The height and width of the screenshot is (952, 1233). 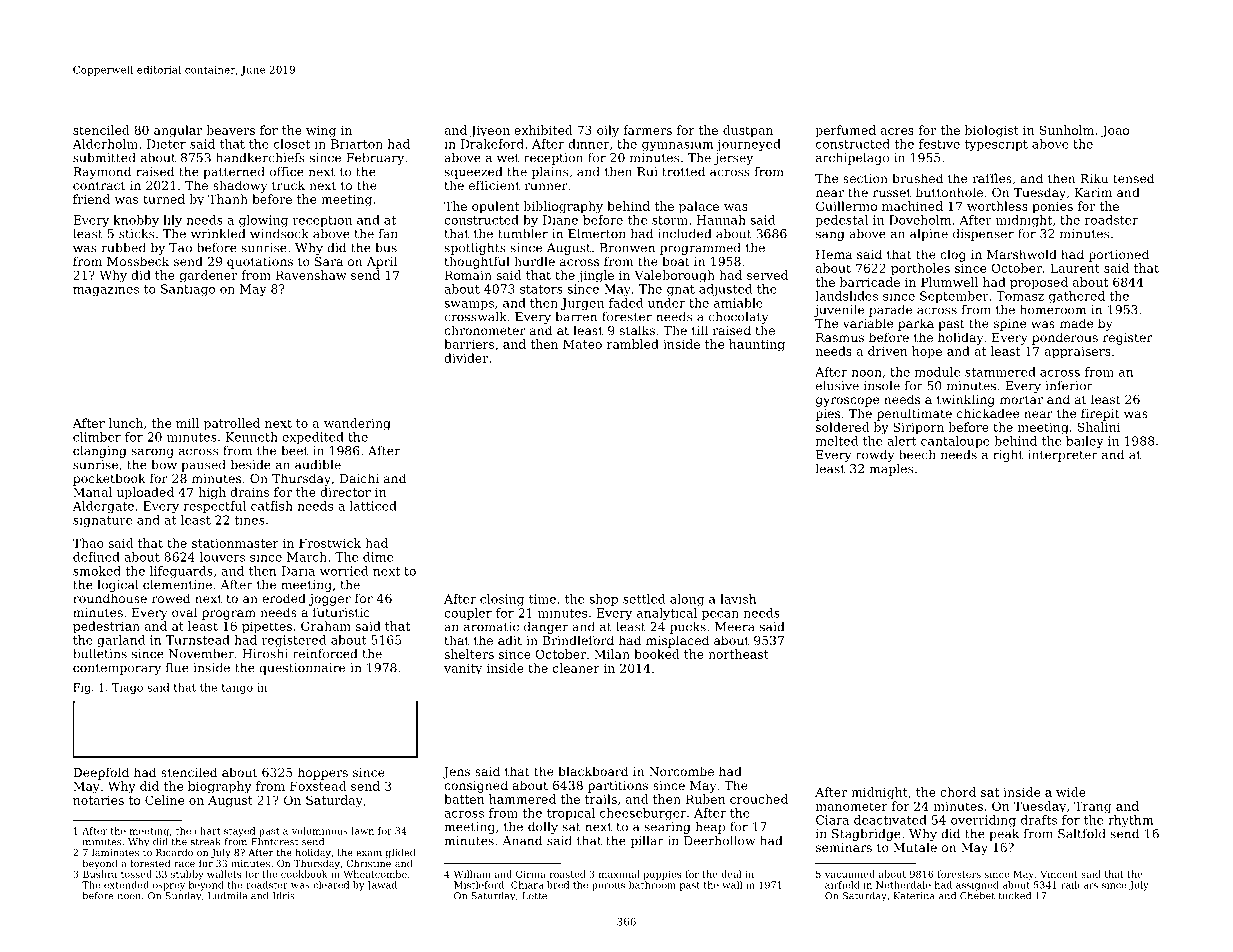 What do you see at coordinates (110, 598) in the screenshot?
I see `roundhouse` at bounding box center [110, 598].
